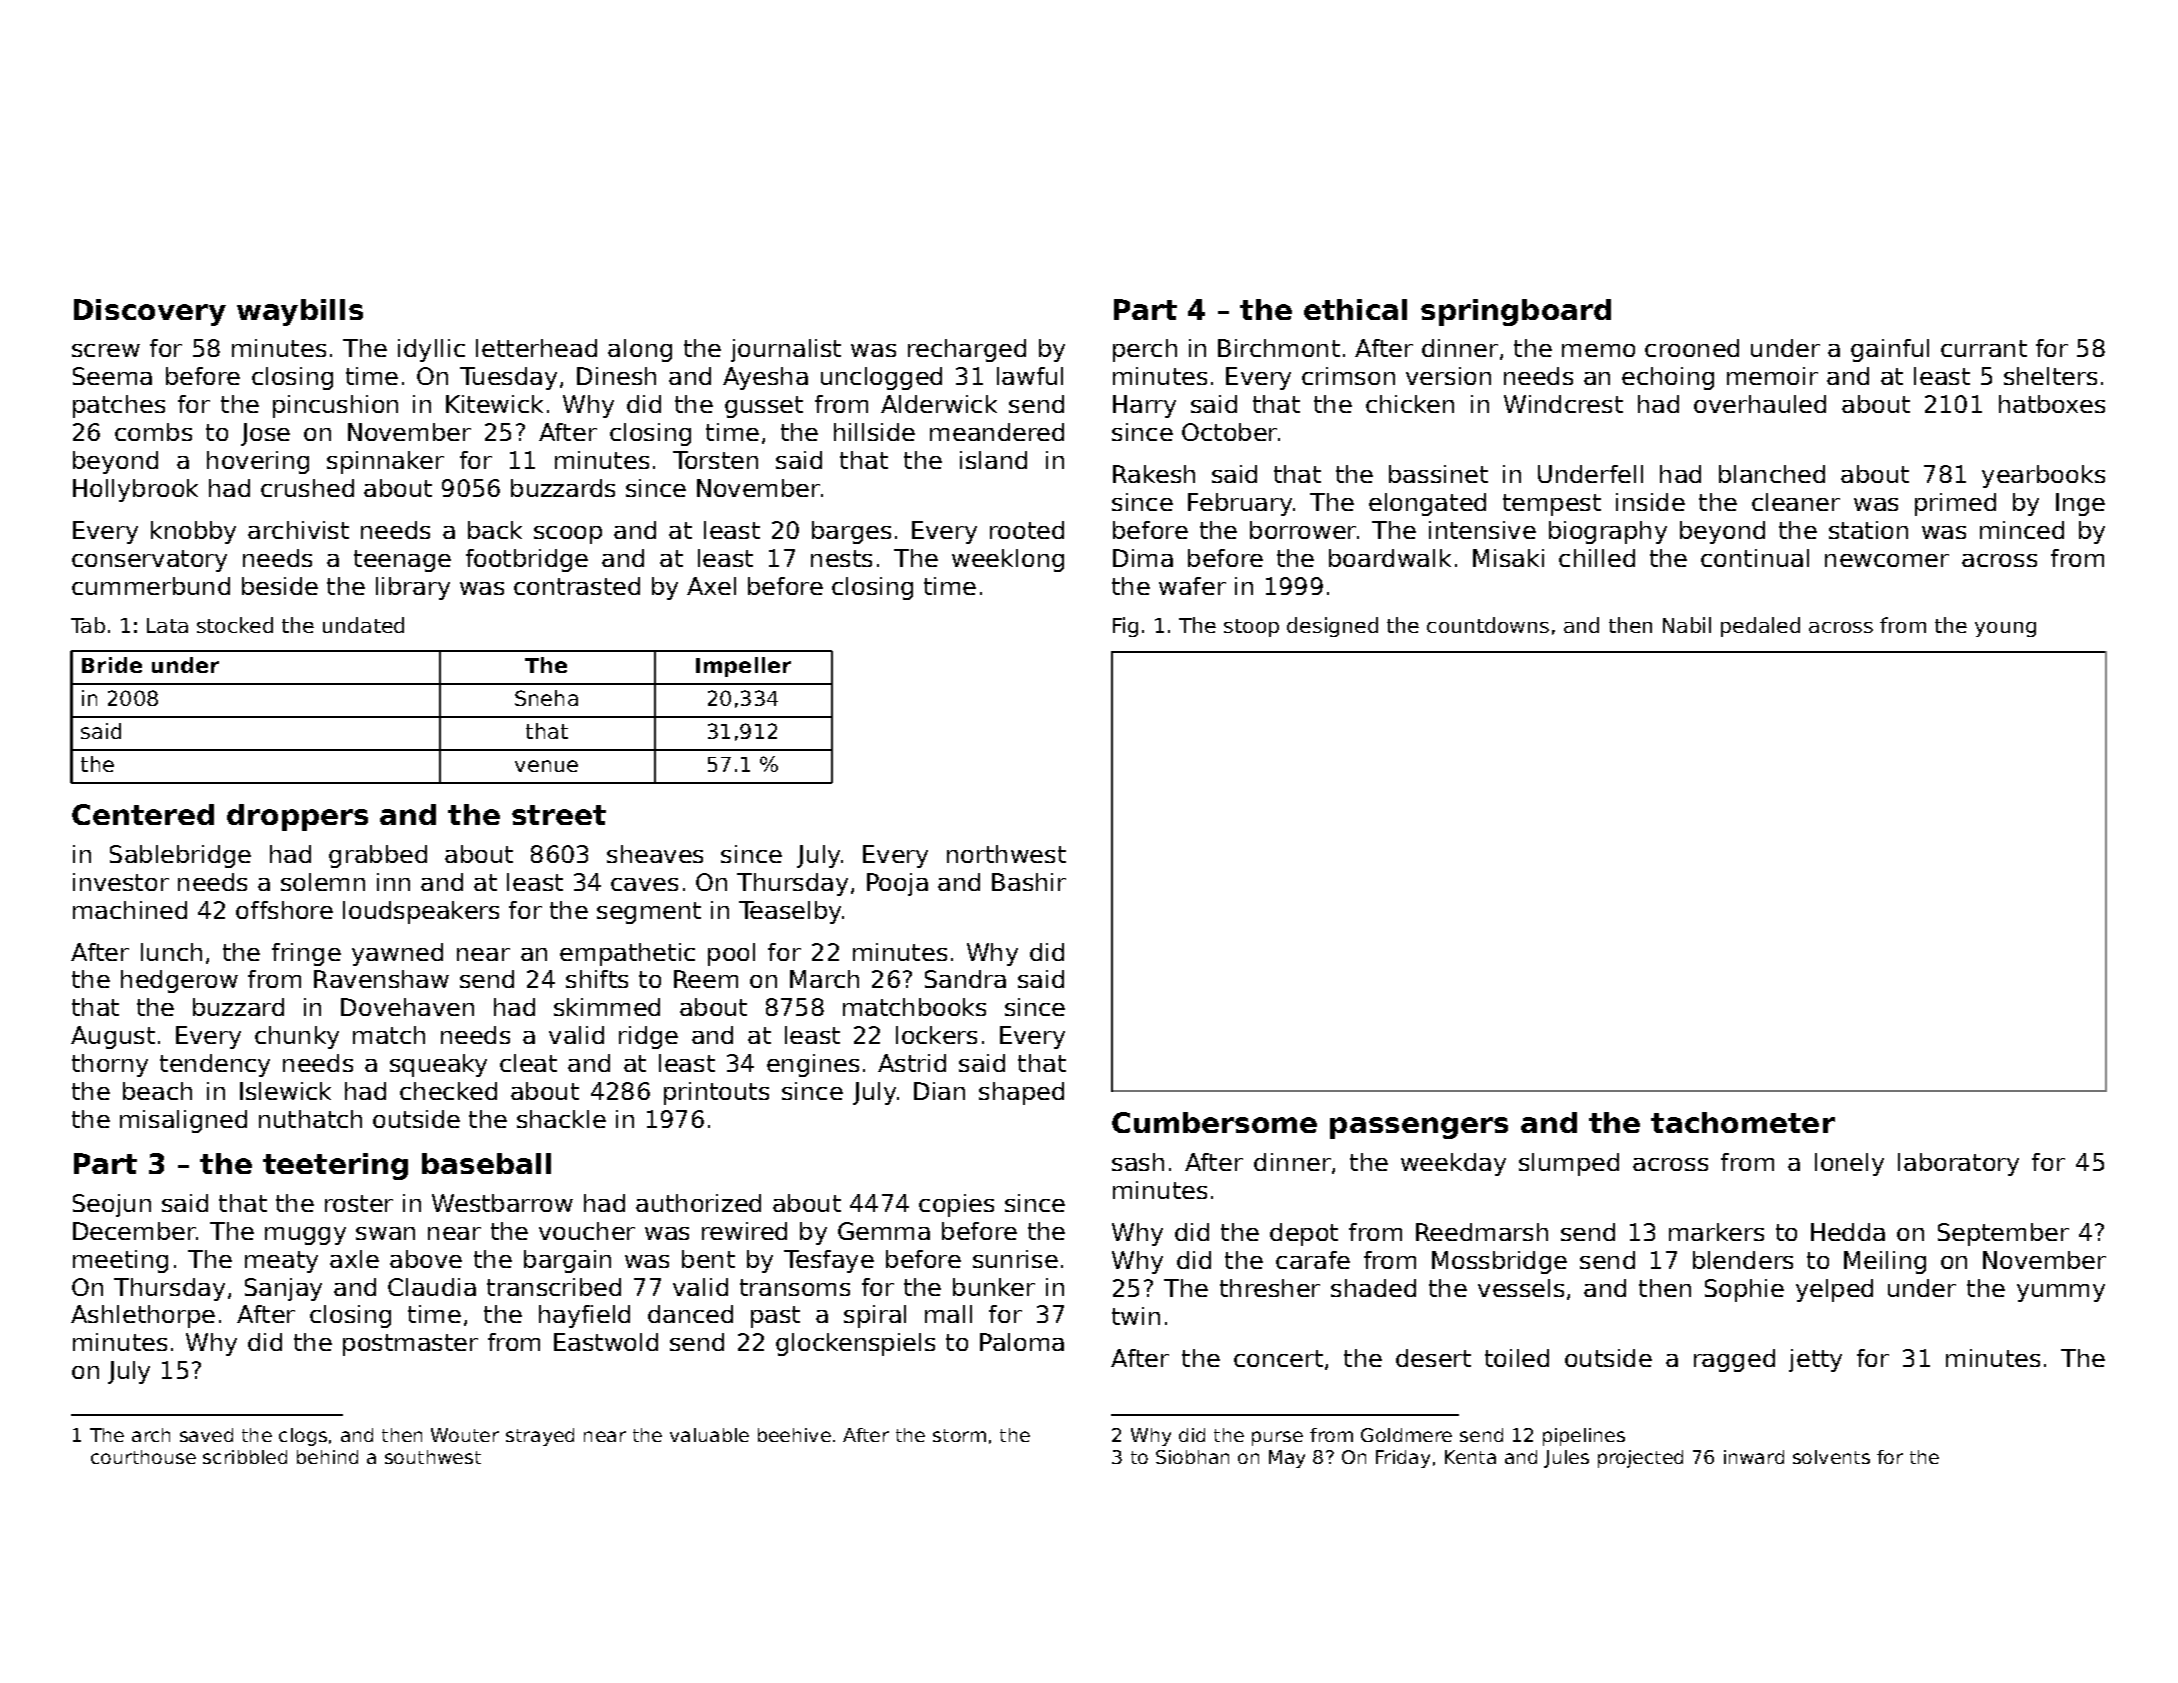  Describe the element at coordinates (300, 312) in the image. I see `waybills` at that location.
